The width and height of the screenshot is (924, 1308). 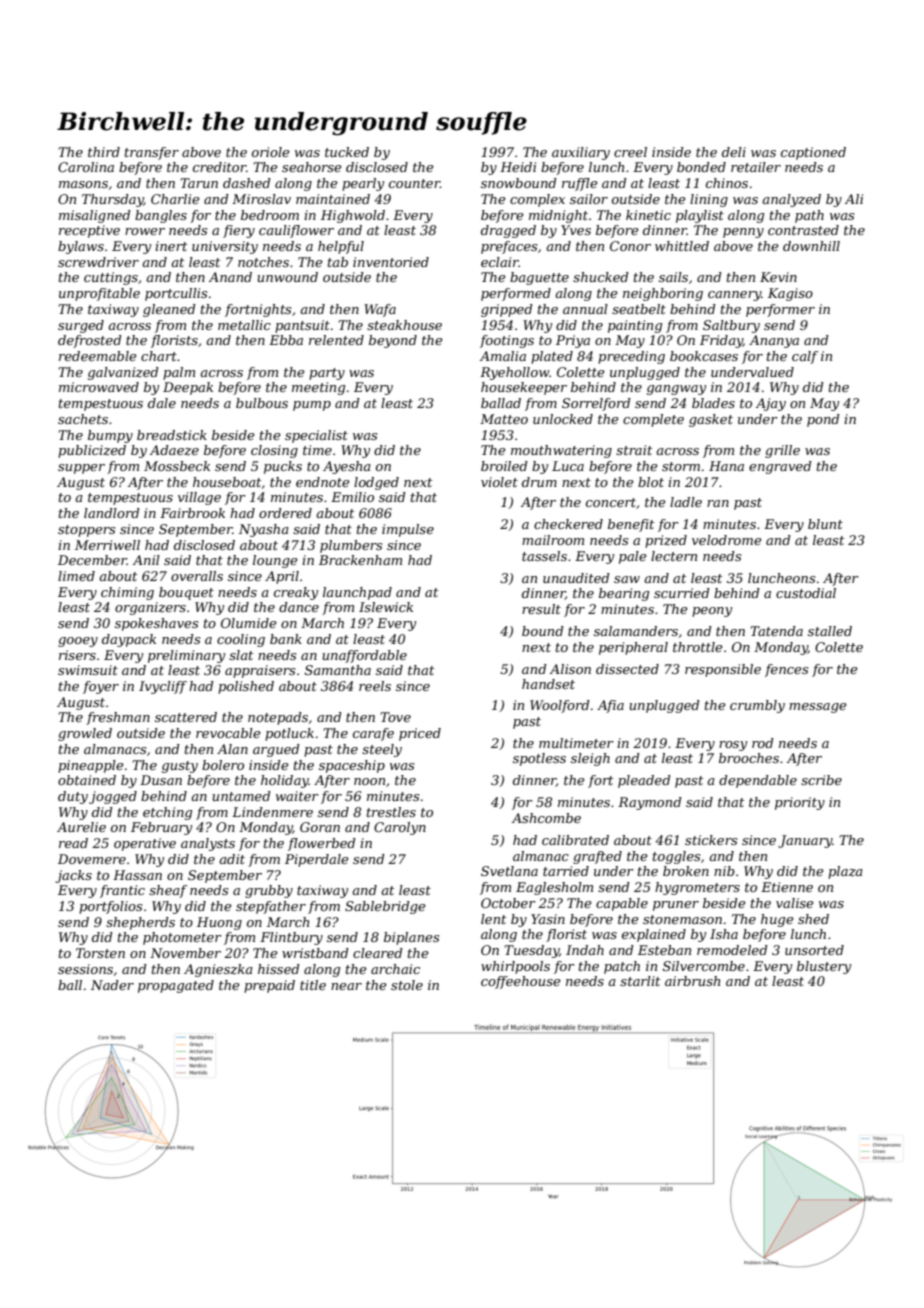 What do you see at coordinates (98, 356) in the screenshot?
I see `redeemable` at bounding box center [98, 356].
